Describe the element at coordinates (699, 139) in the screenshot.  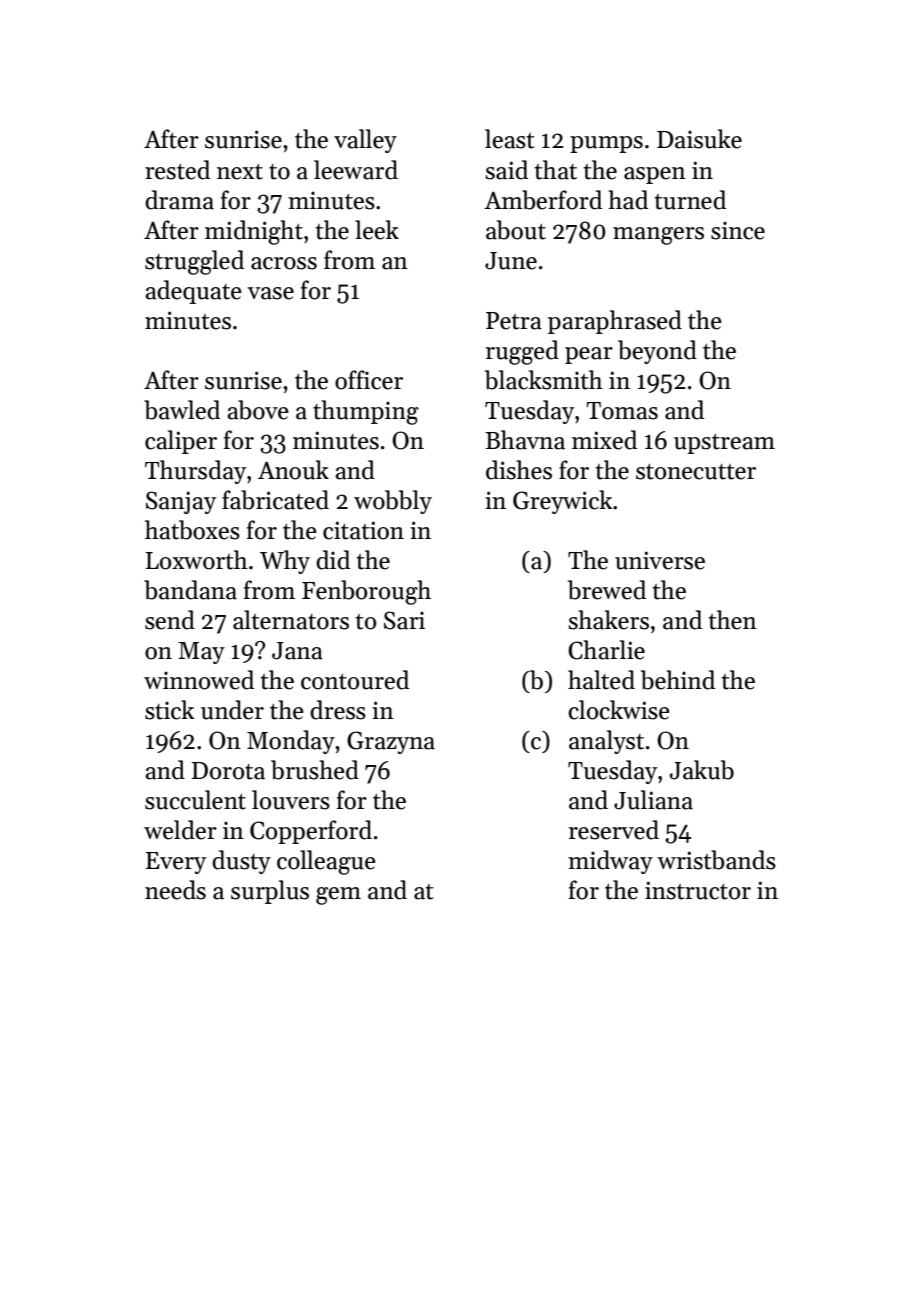
I see `Daisuke` at that location.
